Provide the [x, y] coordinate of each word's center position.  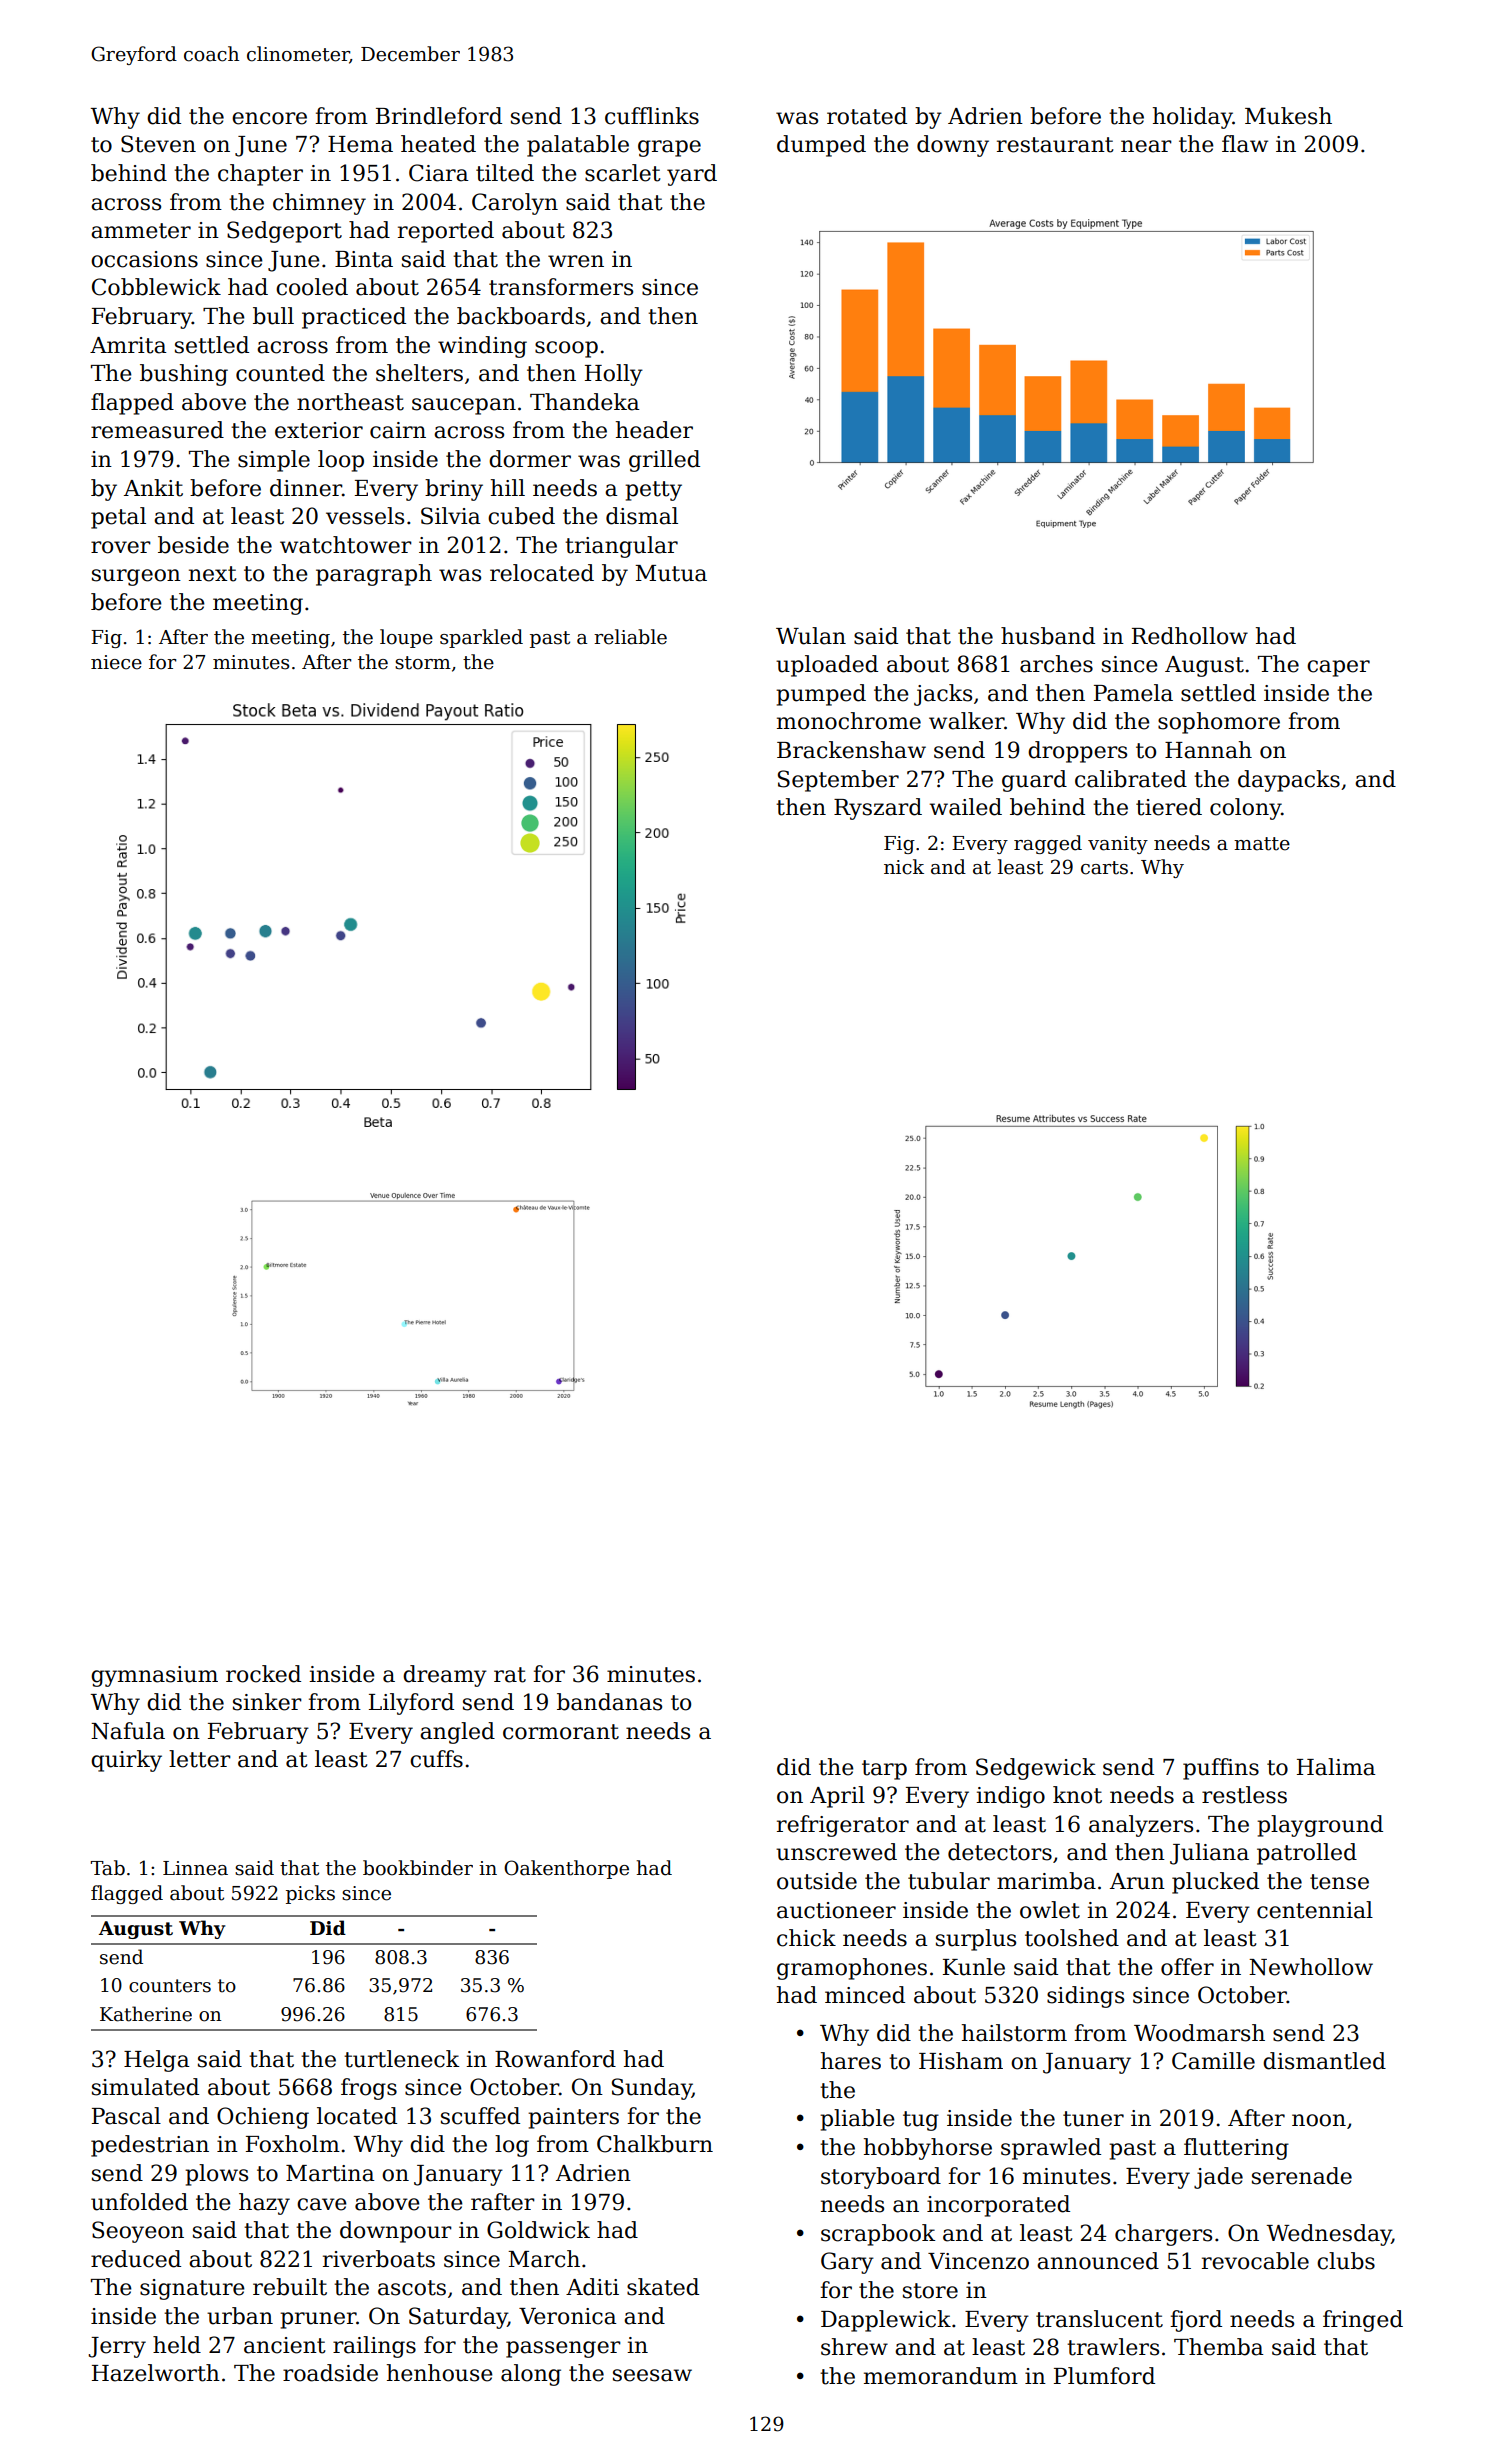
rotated [867, 116]
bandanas [609, 1702]
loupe [406, 638]
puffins [1221, 1769]
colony [1245, 809]
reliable [630, 637]
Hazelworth [156, 2373]
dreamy [445, 1676]
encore [269, 118]
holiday [1193, 118]
